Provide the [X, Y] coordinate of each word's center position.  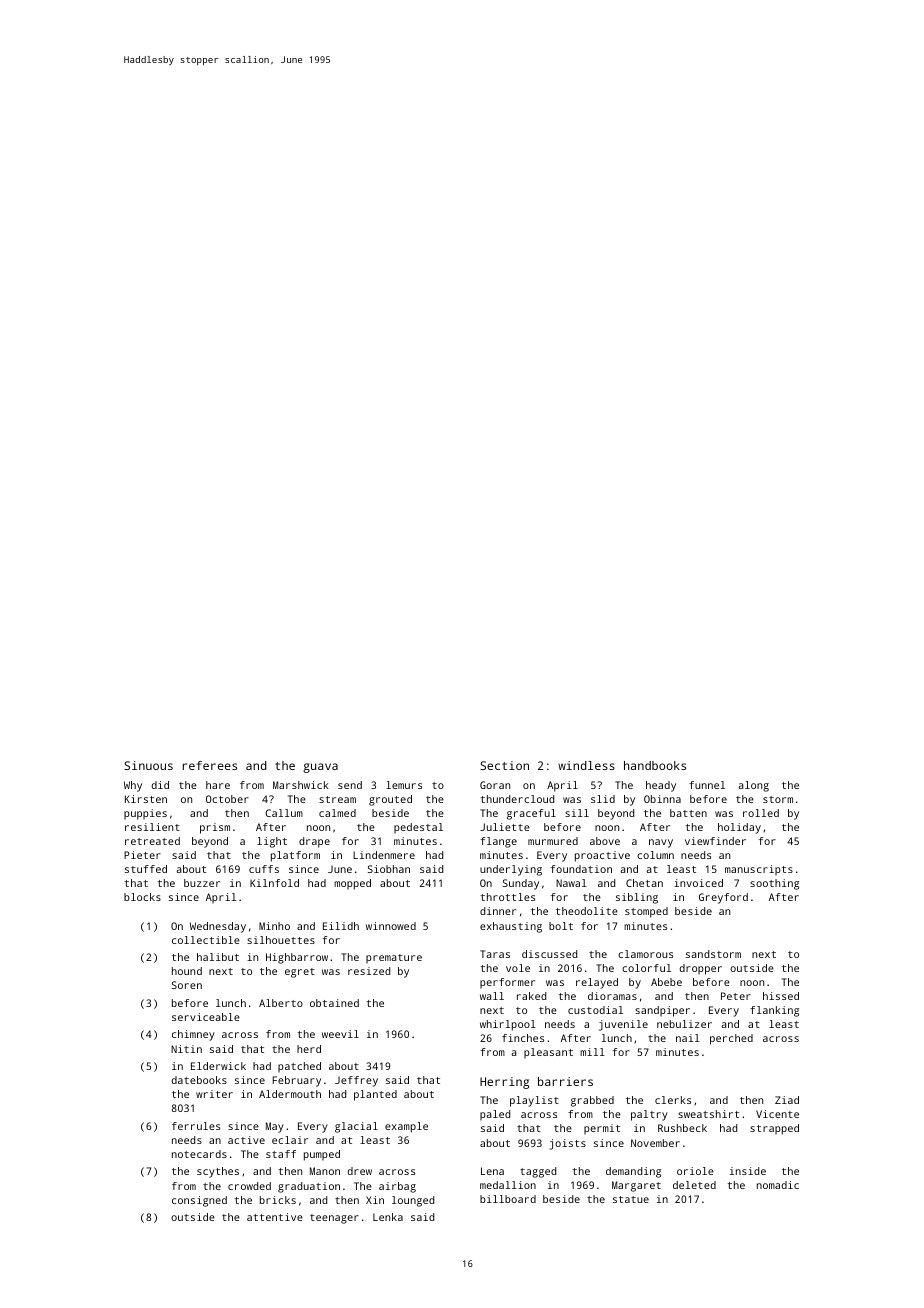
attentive [275, 1217]
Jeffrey [356, 1081]
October [227, 799]
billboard [508, 1199]
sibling [637, 898]
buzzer [202, 883]
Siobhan [389, 869]
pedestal [418, 828]
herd [309, 1049]
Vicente [777, 1114]
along [753, 786]
